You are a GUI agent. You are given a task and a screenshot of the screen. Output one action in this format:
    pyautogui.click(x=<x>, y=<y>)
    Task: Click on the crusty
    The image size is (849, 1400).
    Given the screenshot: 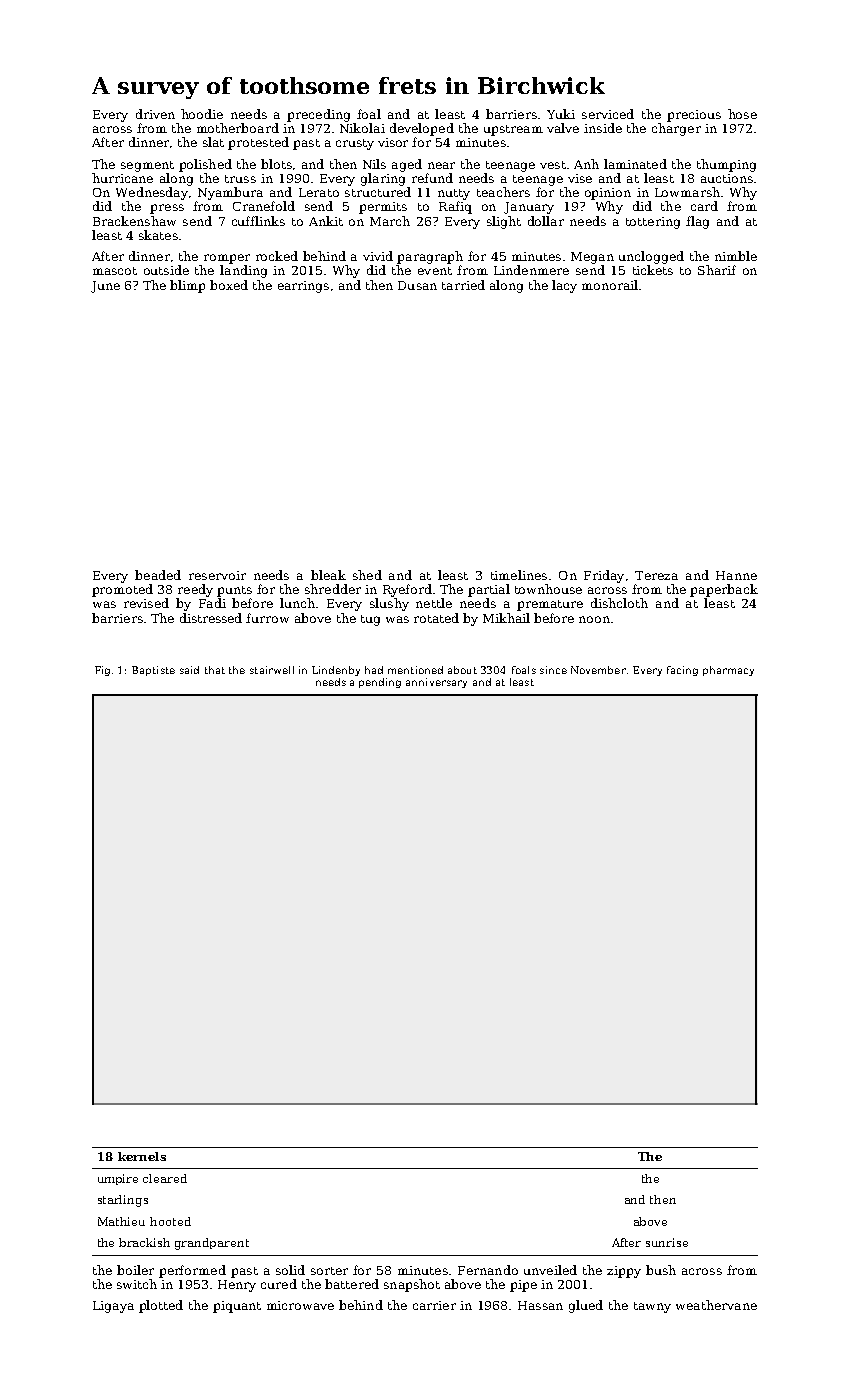 What is the action you would take?
    pyautogui.click(x=355, y=144)
